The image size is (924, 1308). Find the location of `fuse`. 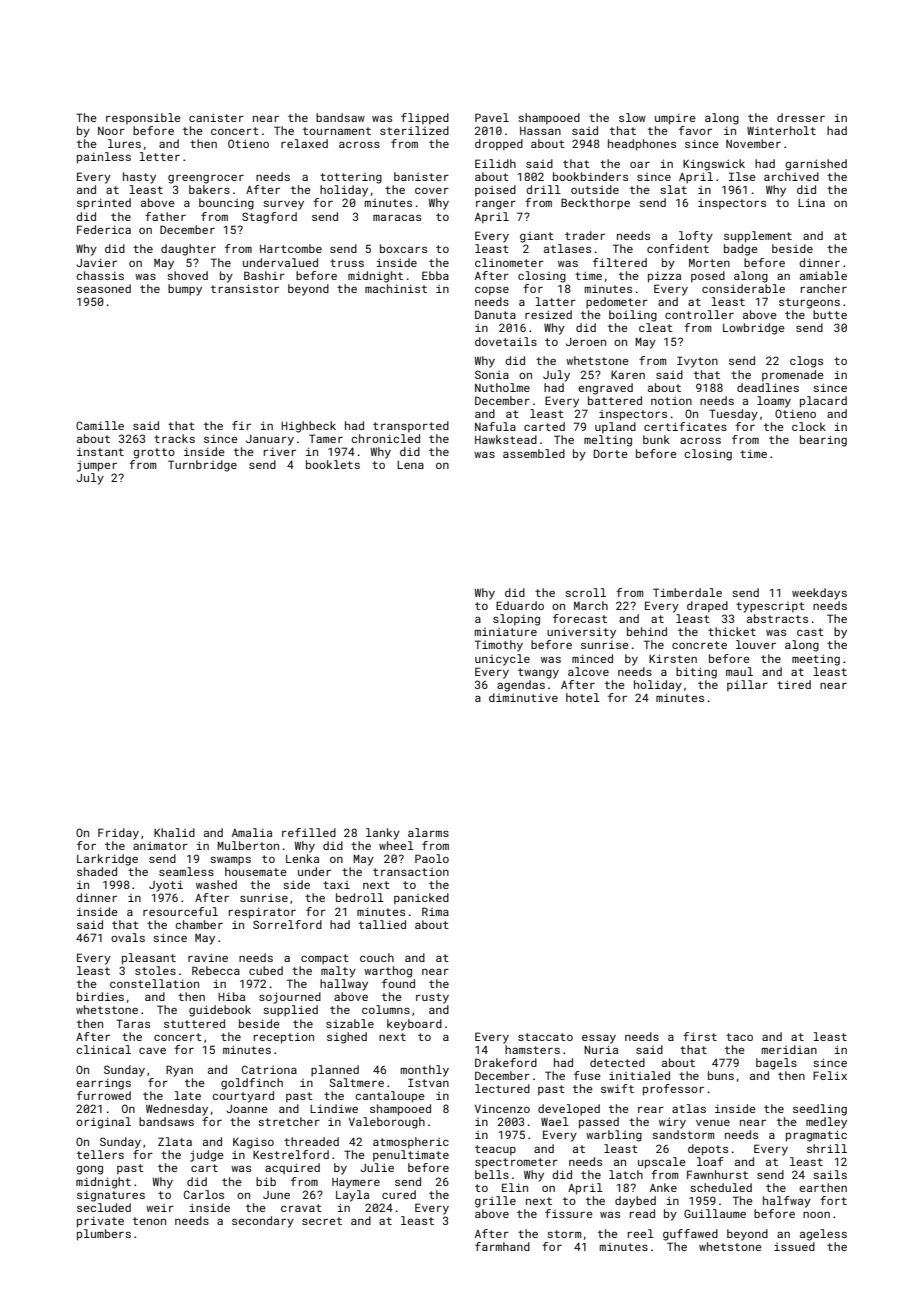

fuse is located at coordinates (587, 1075).
